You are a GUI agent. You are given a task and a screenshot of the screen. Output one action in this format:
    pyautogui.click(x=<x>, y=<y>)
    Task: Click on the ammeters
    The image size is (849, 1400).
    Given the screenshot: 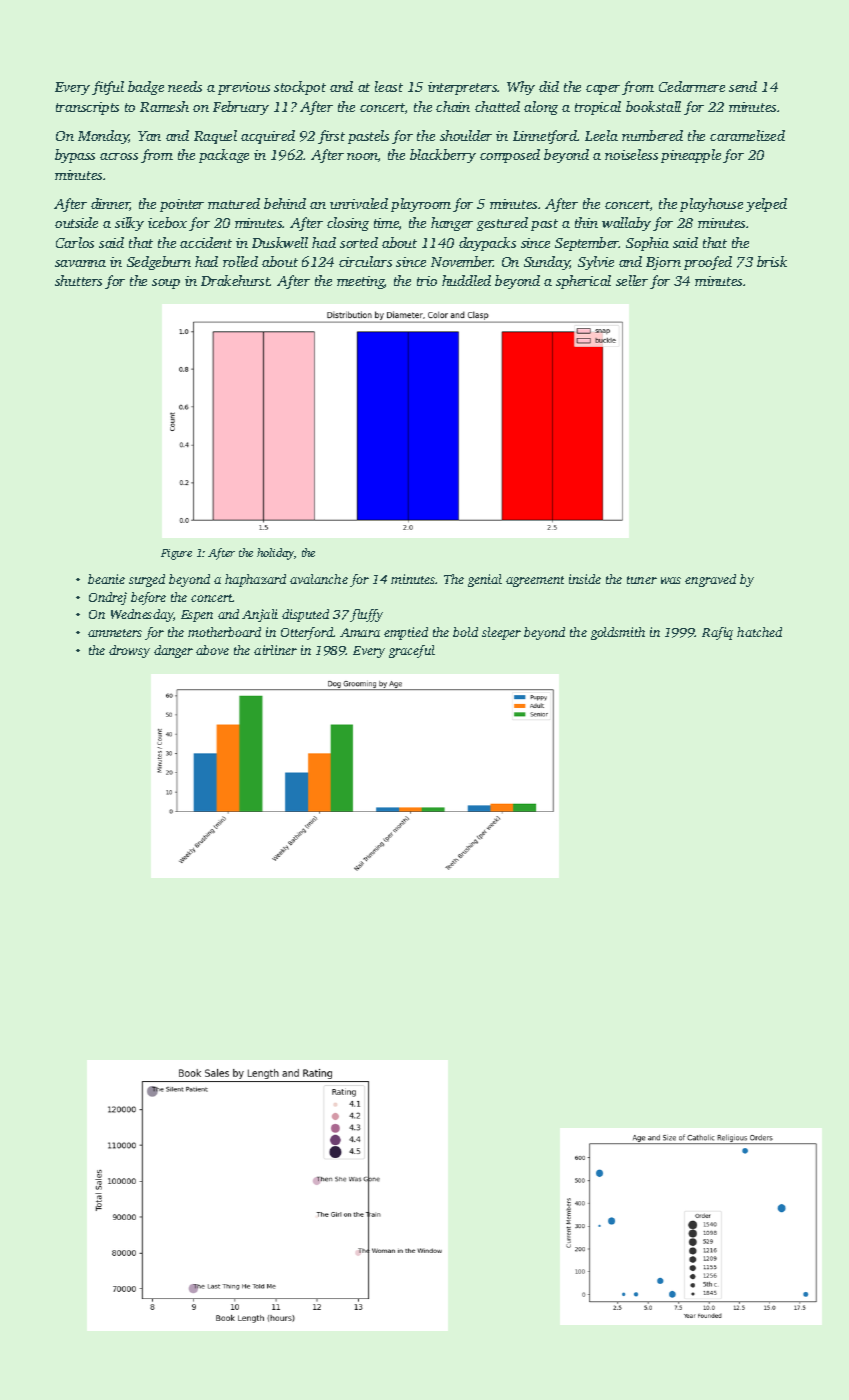 What is the action you would take?
    pyautogui.click(x=115, y=633)
